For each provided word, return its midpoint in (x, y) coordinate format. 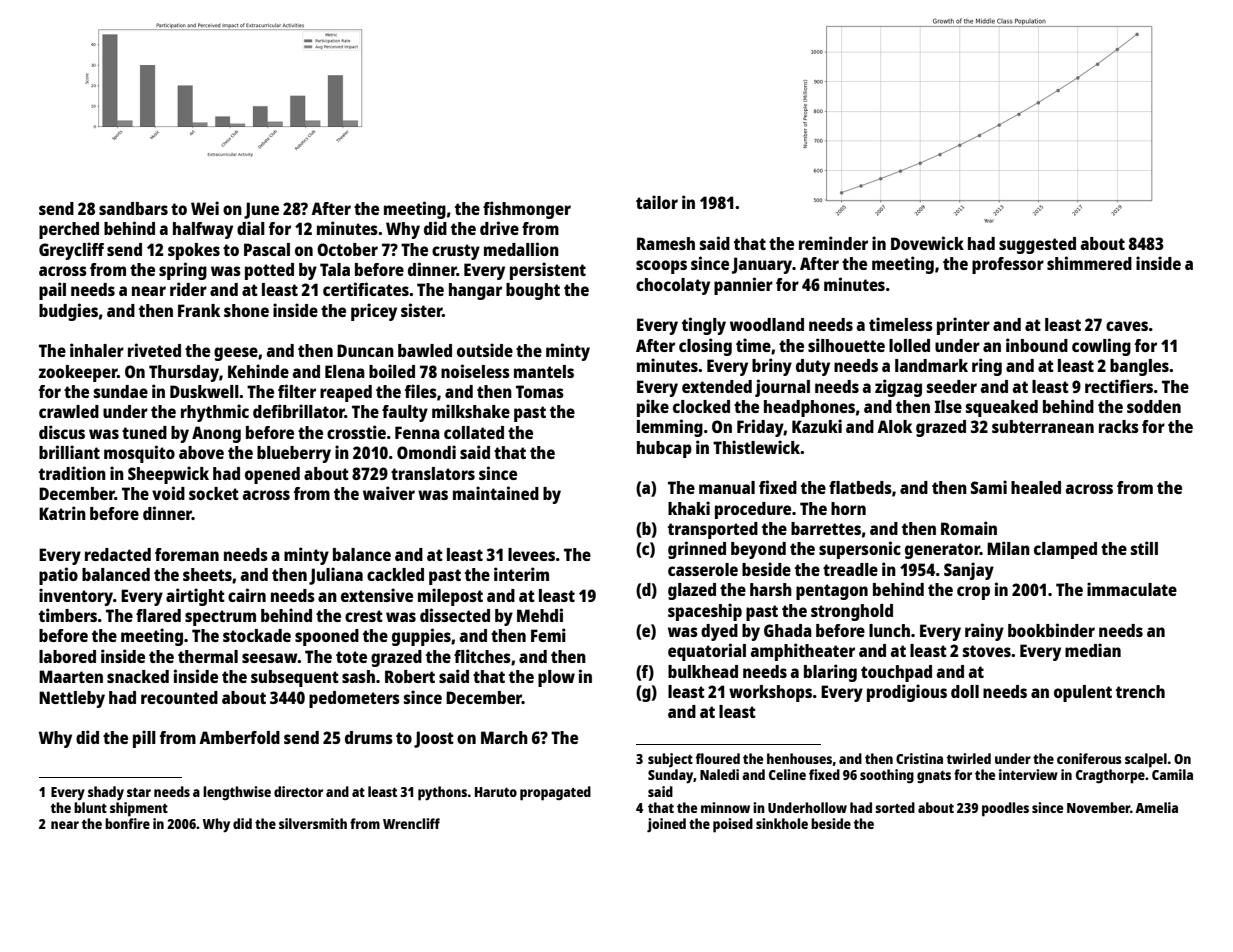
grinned (697, 550)
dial (251, 228)
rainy (984, 632)
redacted (118, 554)
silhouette (846, 345)
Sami (989, 487)
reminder (833, 243)
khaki (689, 508)
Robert (410, 676)
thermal (208, 656)
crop (973, 593)
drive (499, 228)
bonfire (127, 823)
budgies (68, 312)
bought (533, 291)
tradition (72, 473)
